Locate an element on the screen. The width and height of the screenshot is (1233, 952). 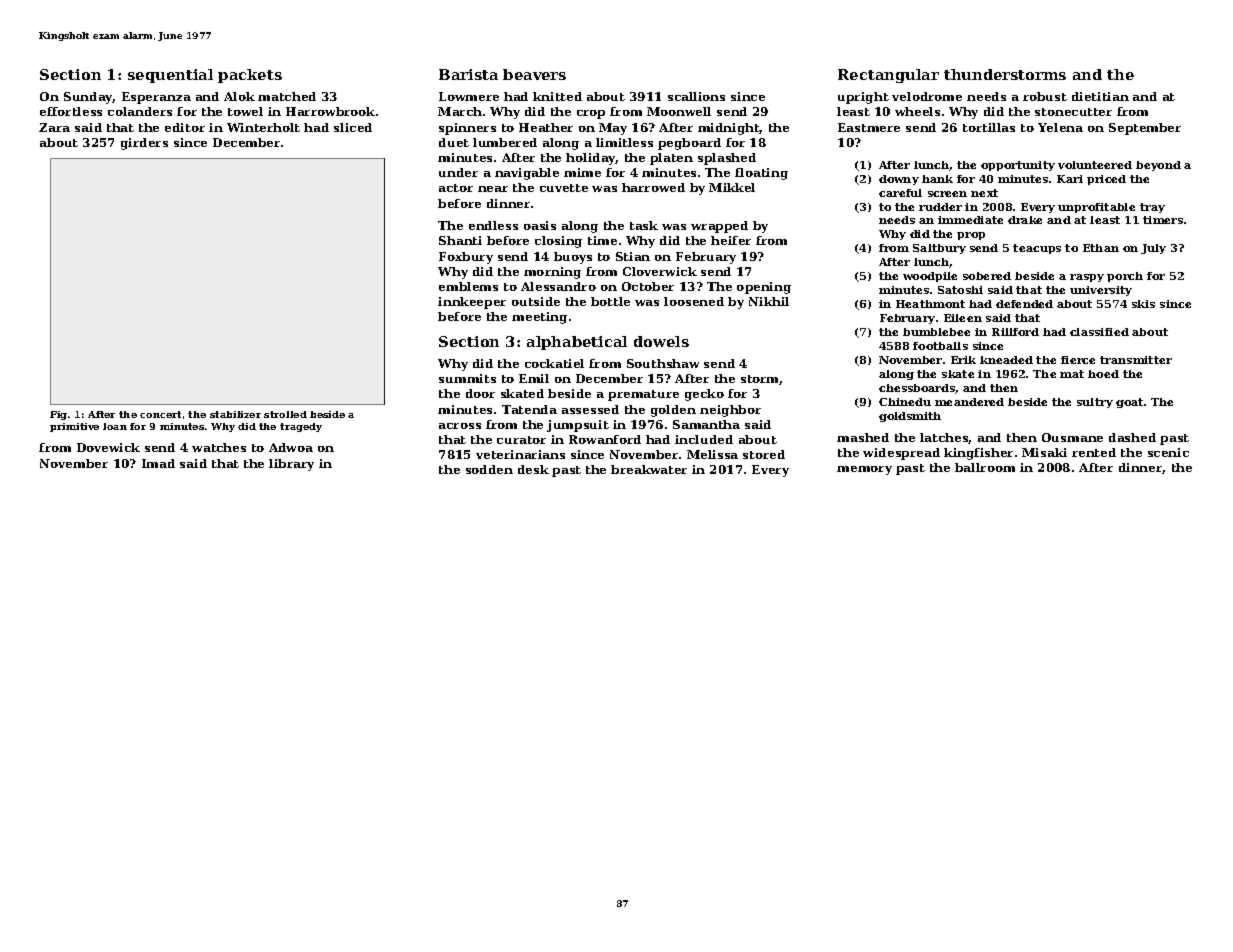
summits is located at coordinates (467, 378).
